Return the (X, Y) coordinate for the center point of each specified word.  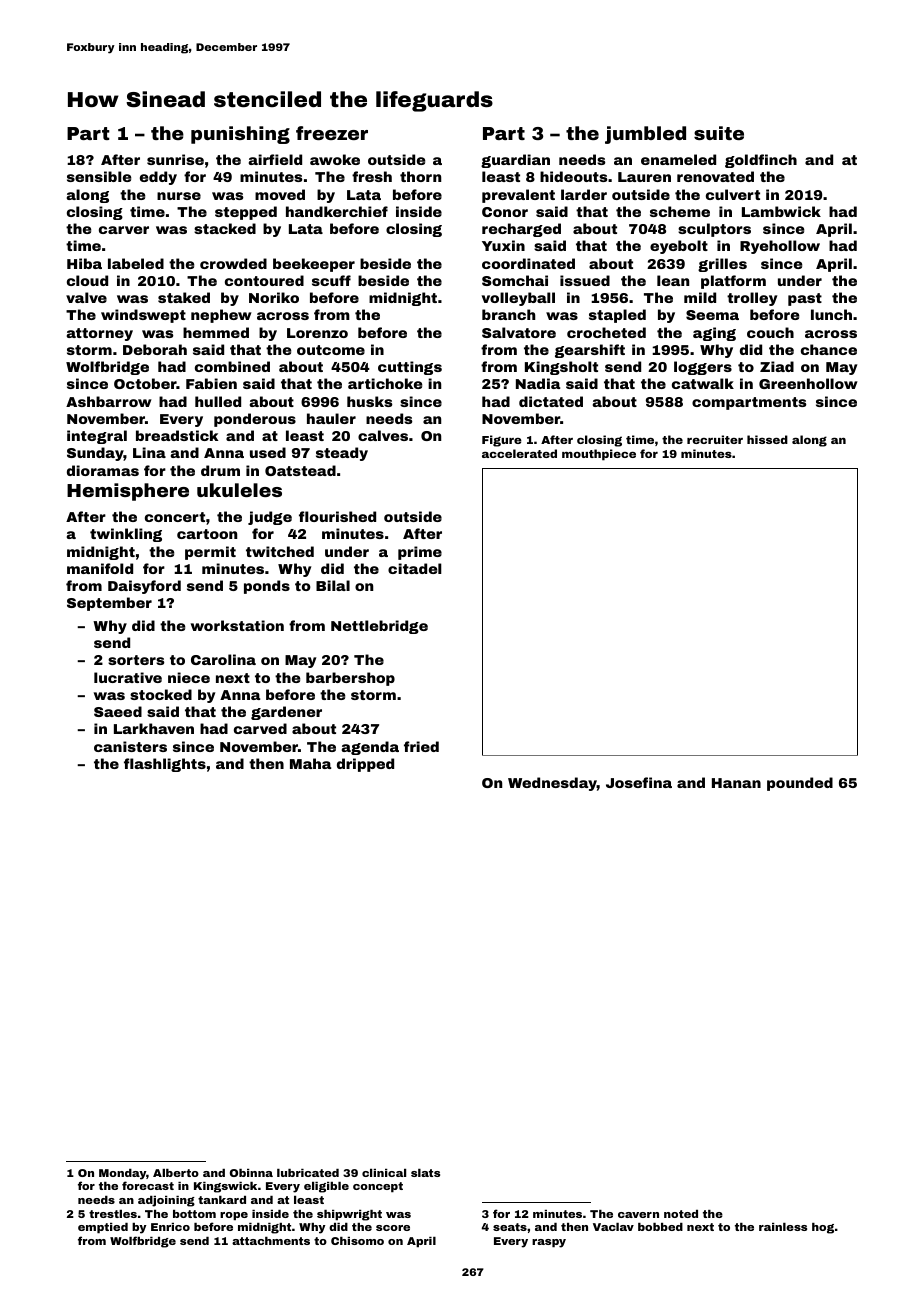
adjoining (166, 1201)
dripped (365, 765)
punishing (240, 135)
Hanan (736, 783)
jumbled (645, 135)
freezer (332, 133)
